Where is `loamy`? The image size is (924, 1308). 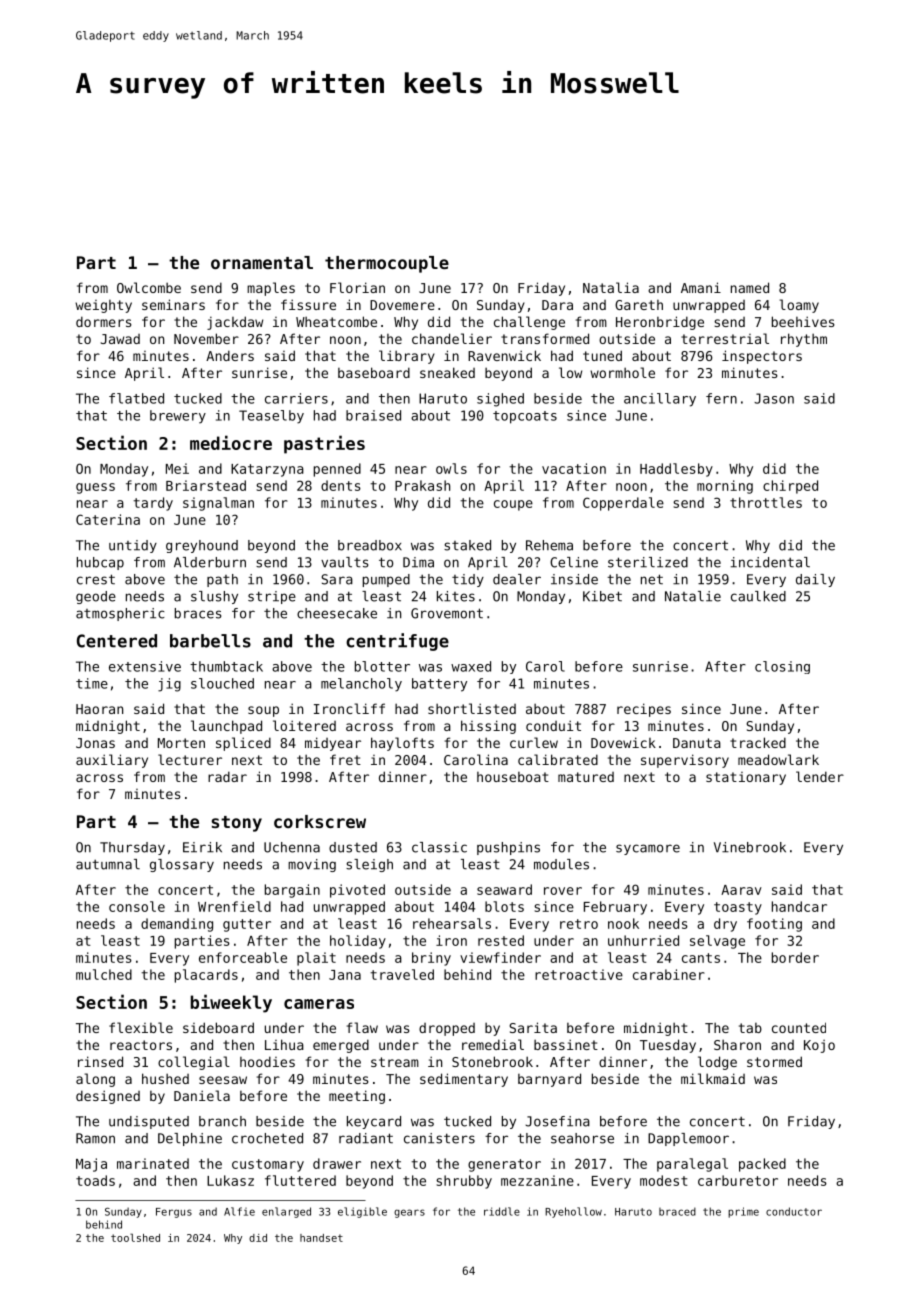 loamy is located at coordinates (799, 306).
